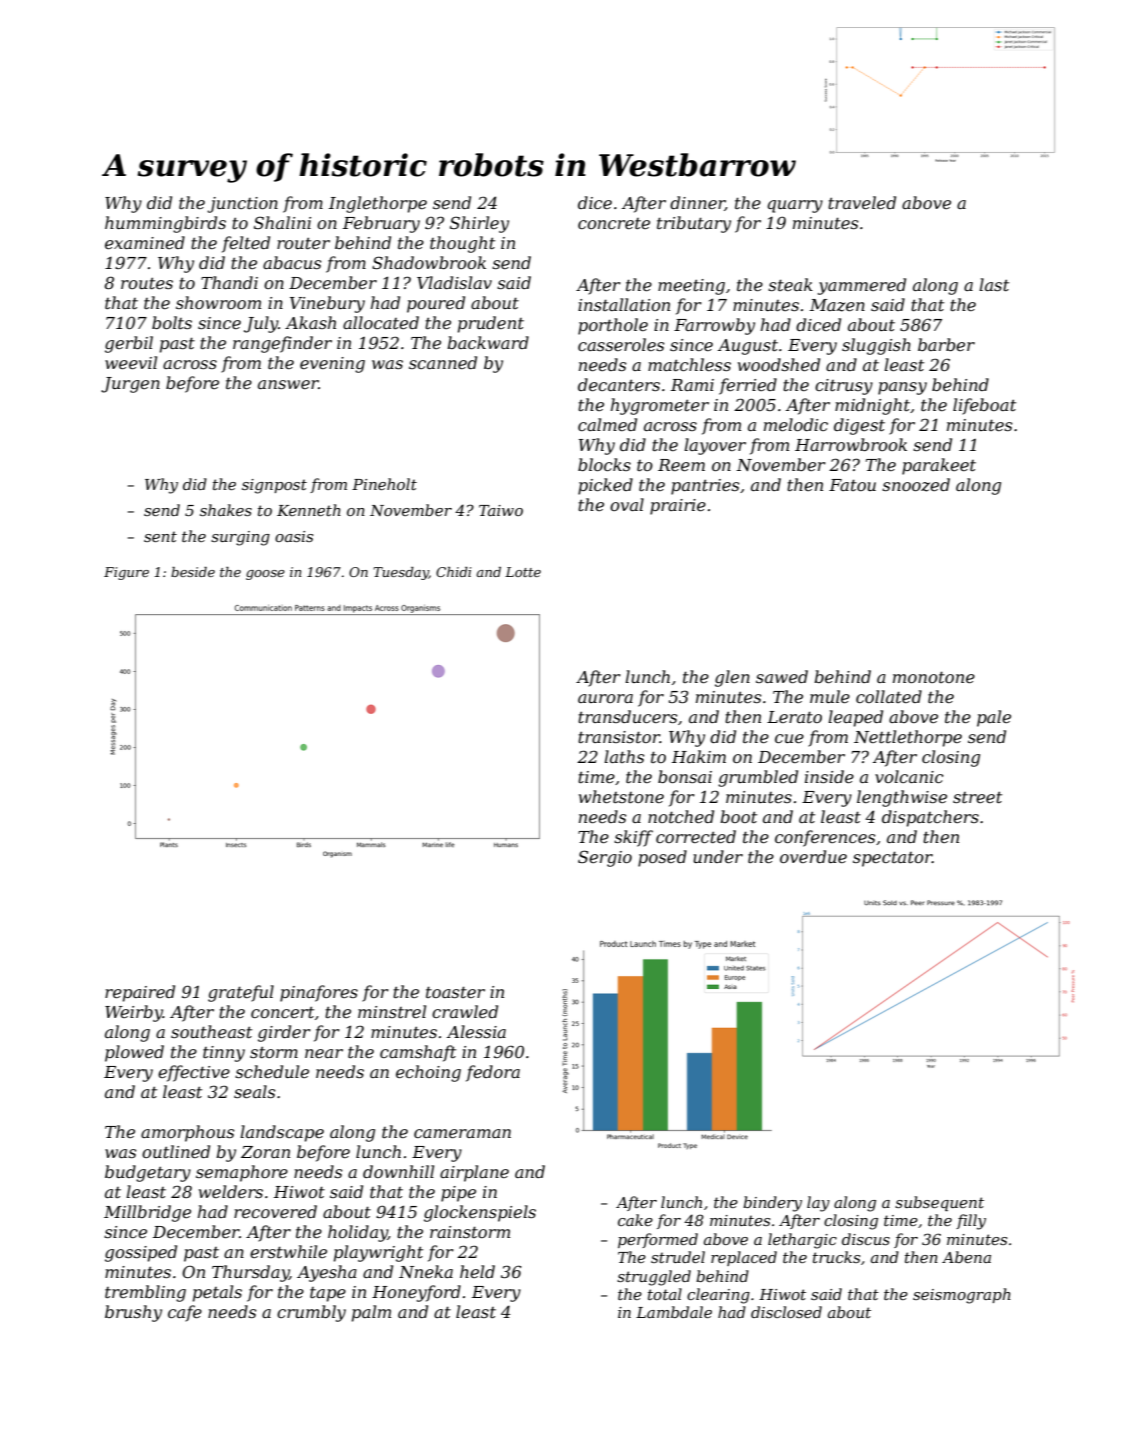 This screenshot has width=1125, height=1456. Describe the element at coordinates (416, 1293) in the screenshot. I see `Honeyford` at that location.
